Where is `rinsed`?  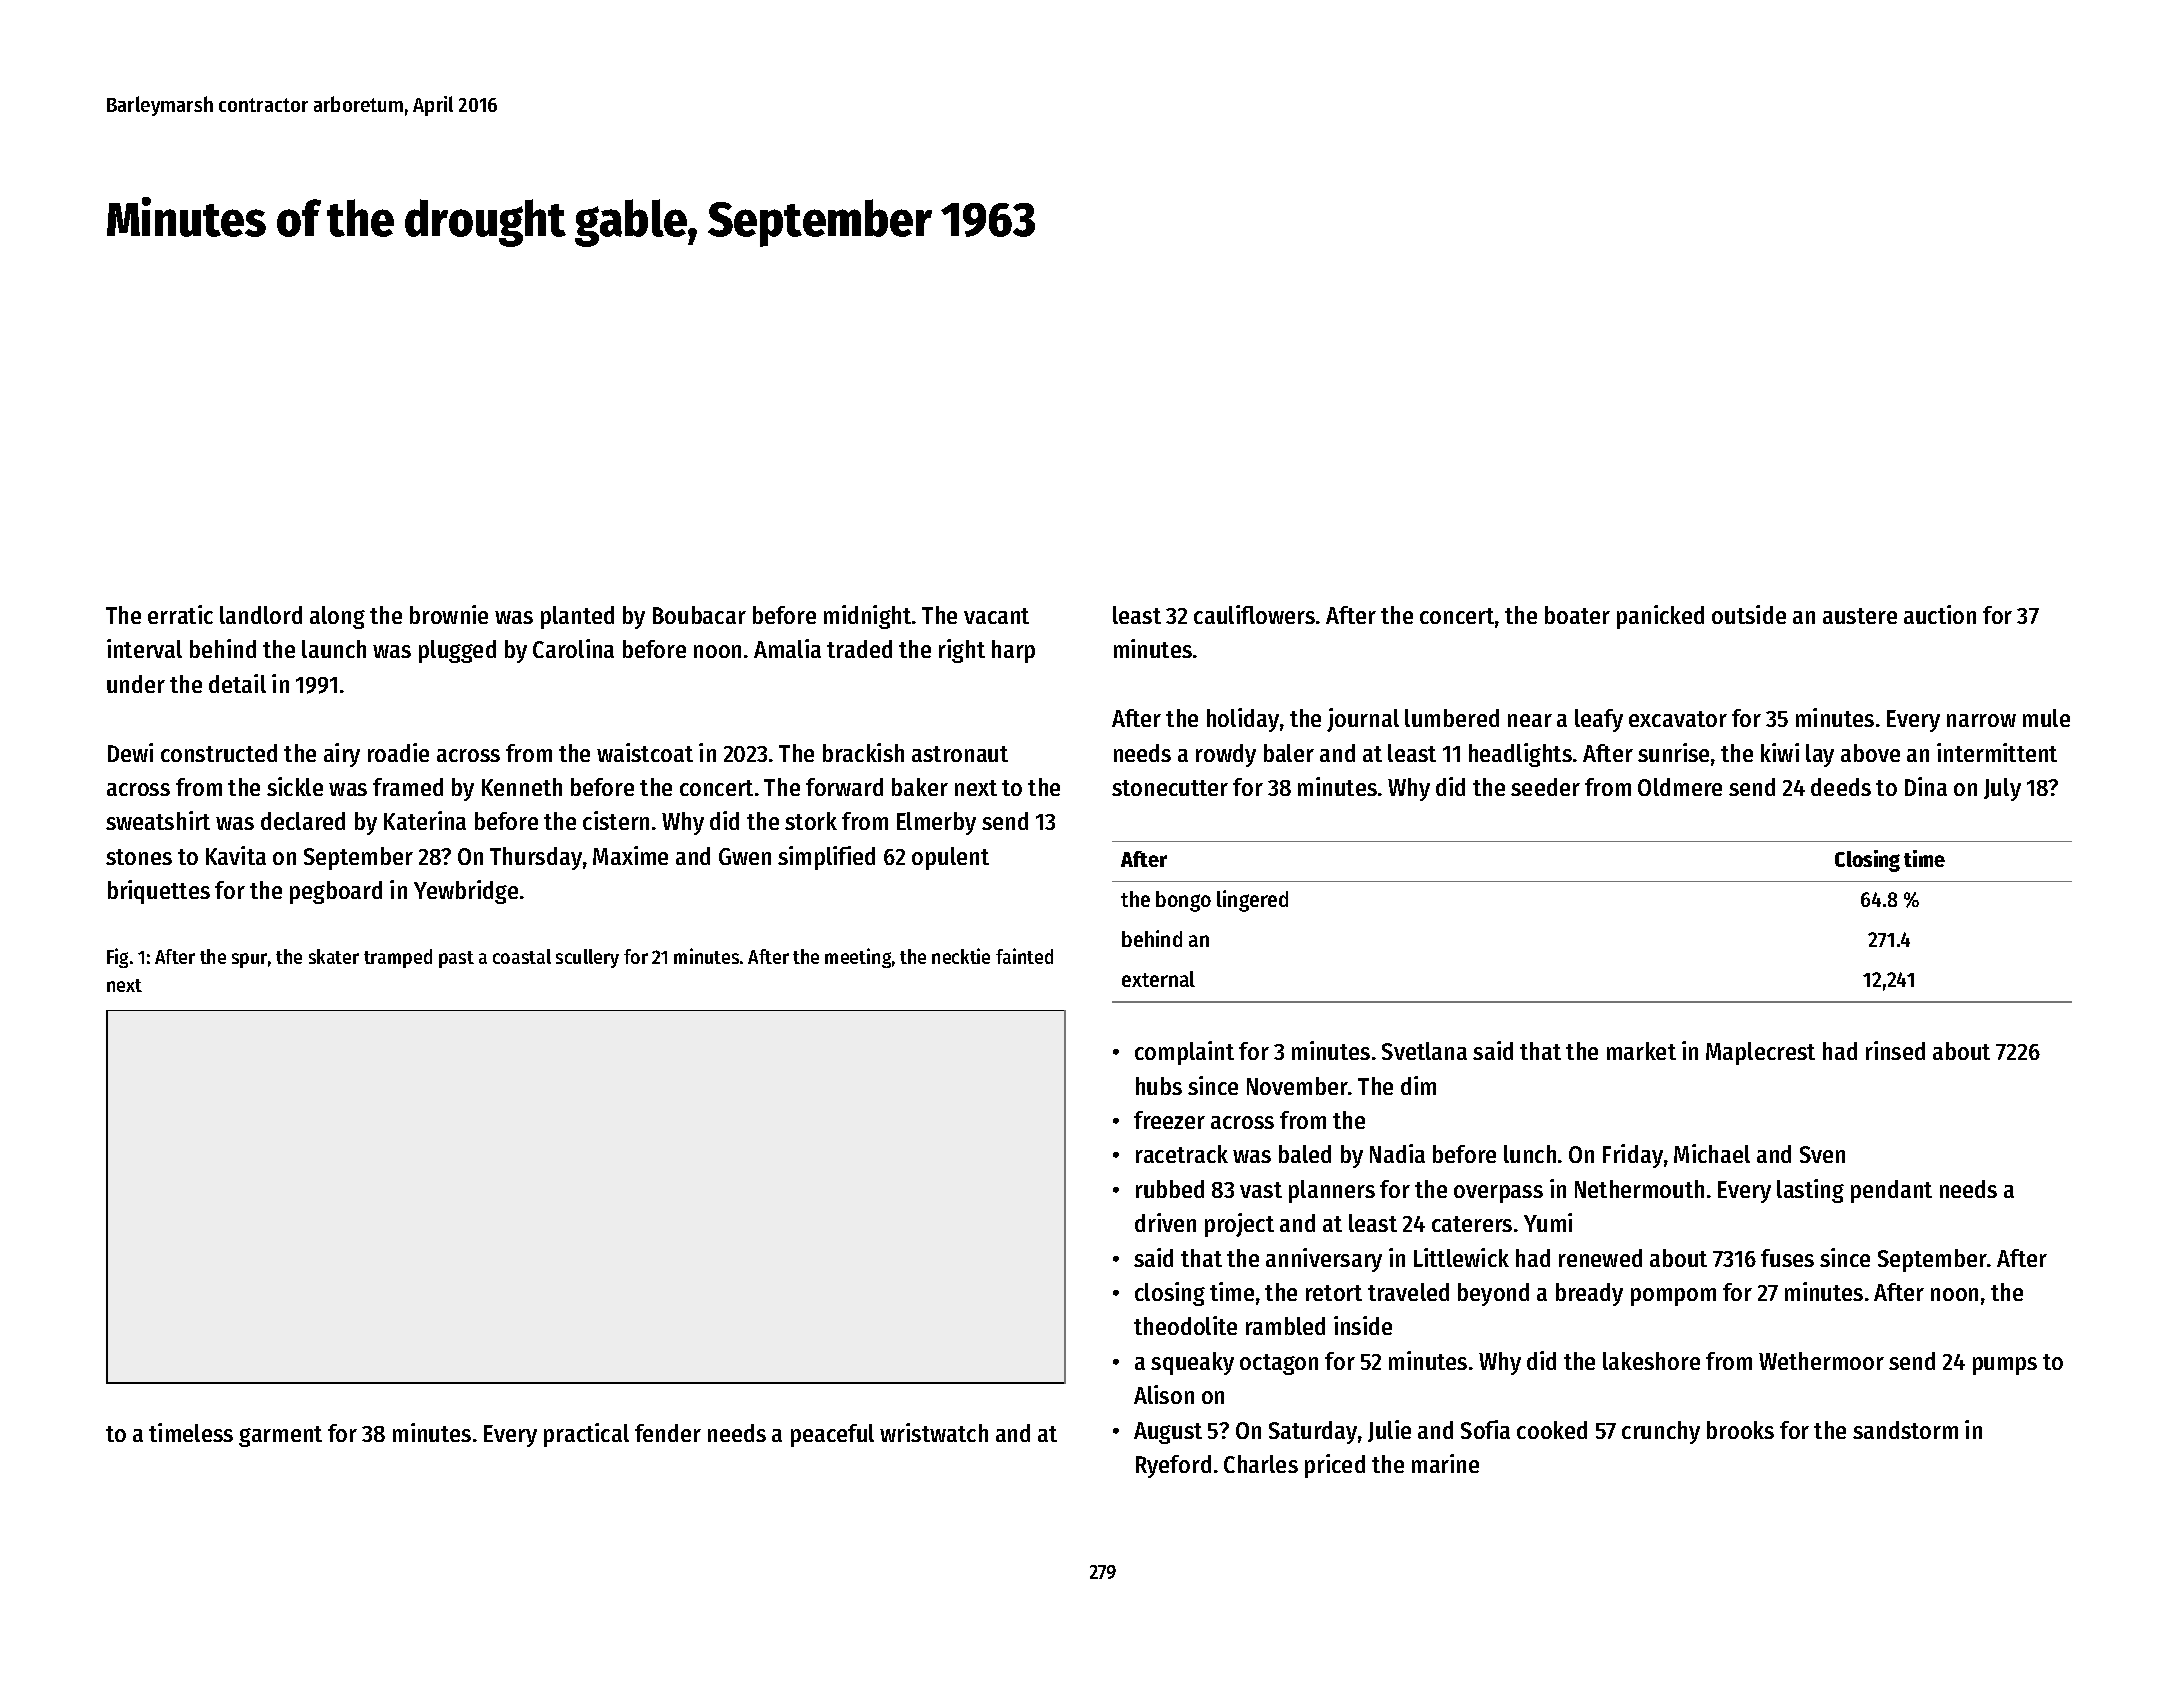 rinsed is located at coordinates (1895, 1050).
